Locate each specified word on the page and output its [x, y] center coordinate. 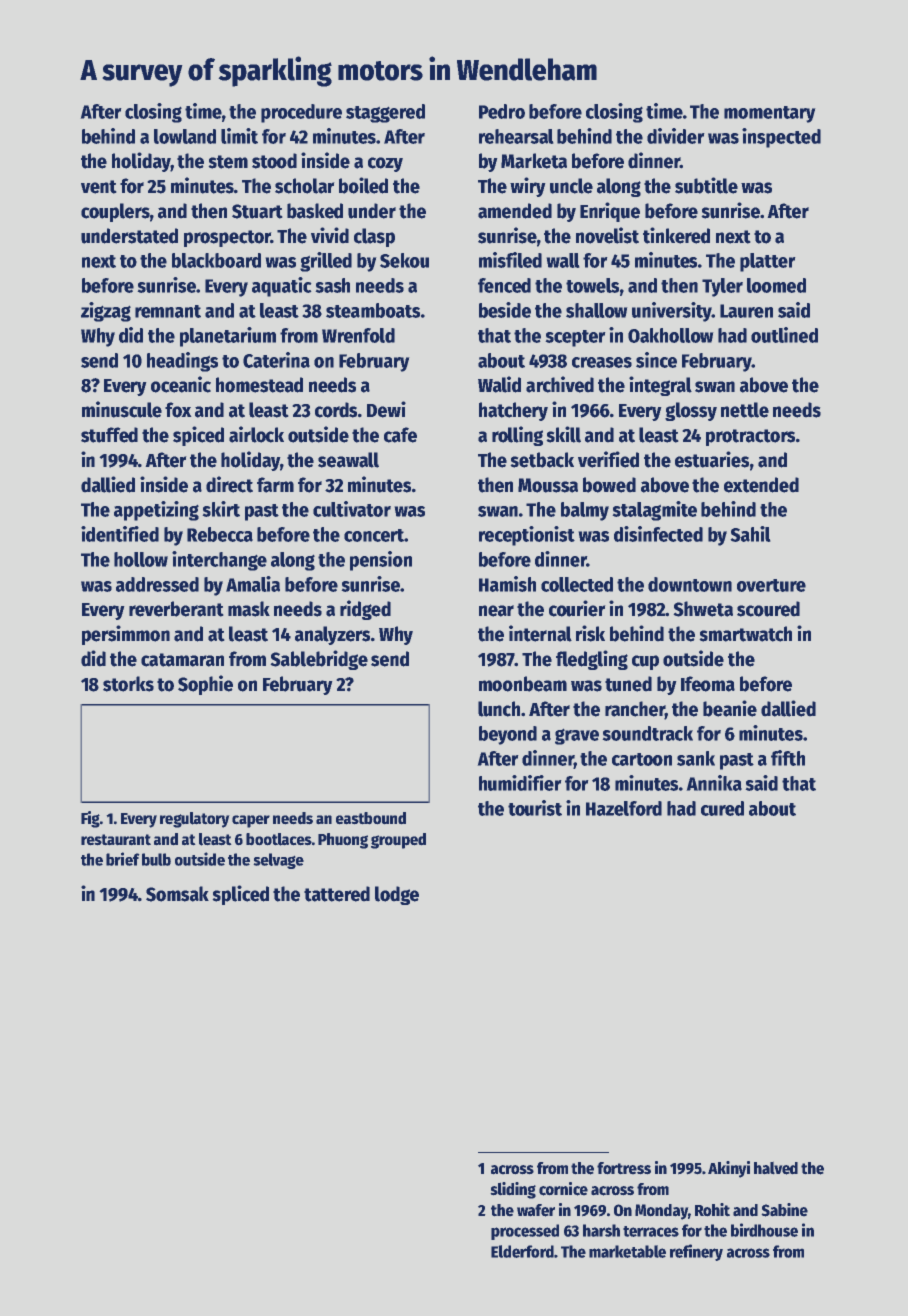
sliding [513, 1190]
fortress [624, 1168]
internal [540, 633]
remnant [168, 311]
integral [660, 386]
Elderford [522, 1251]
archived [560, 384]
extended [761, 485]
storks [128, 684]
